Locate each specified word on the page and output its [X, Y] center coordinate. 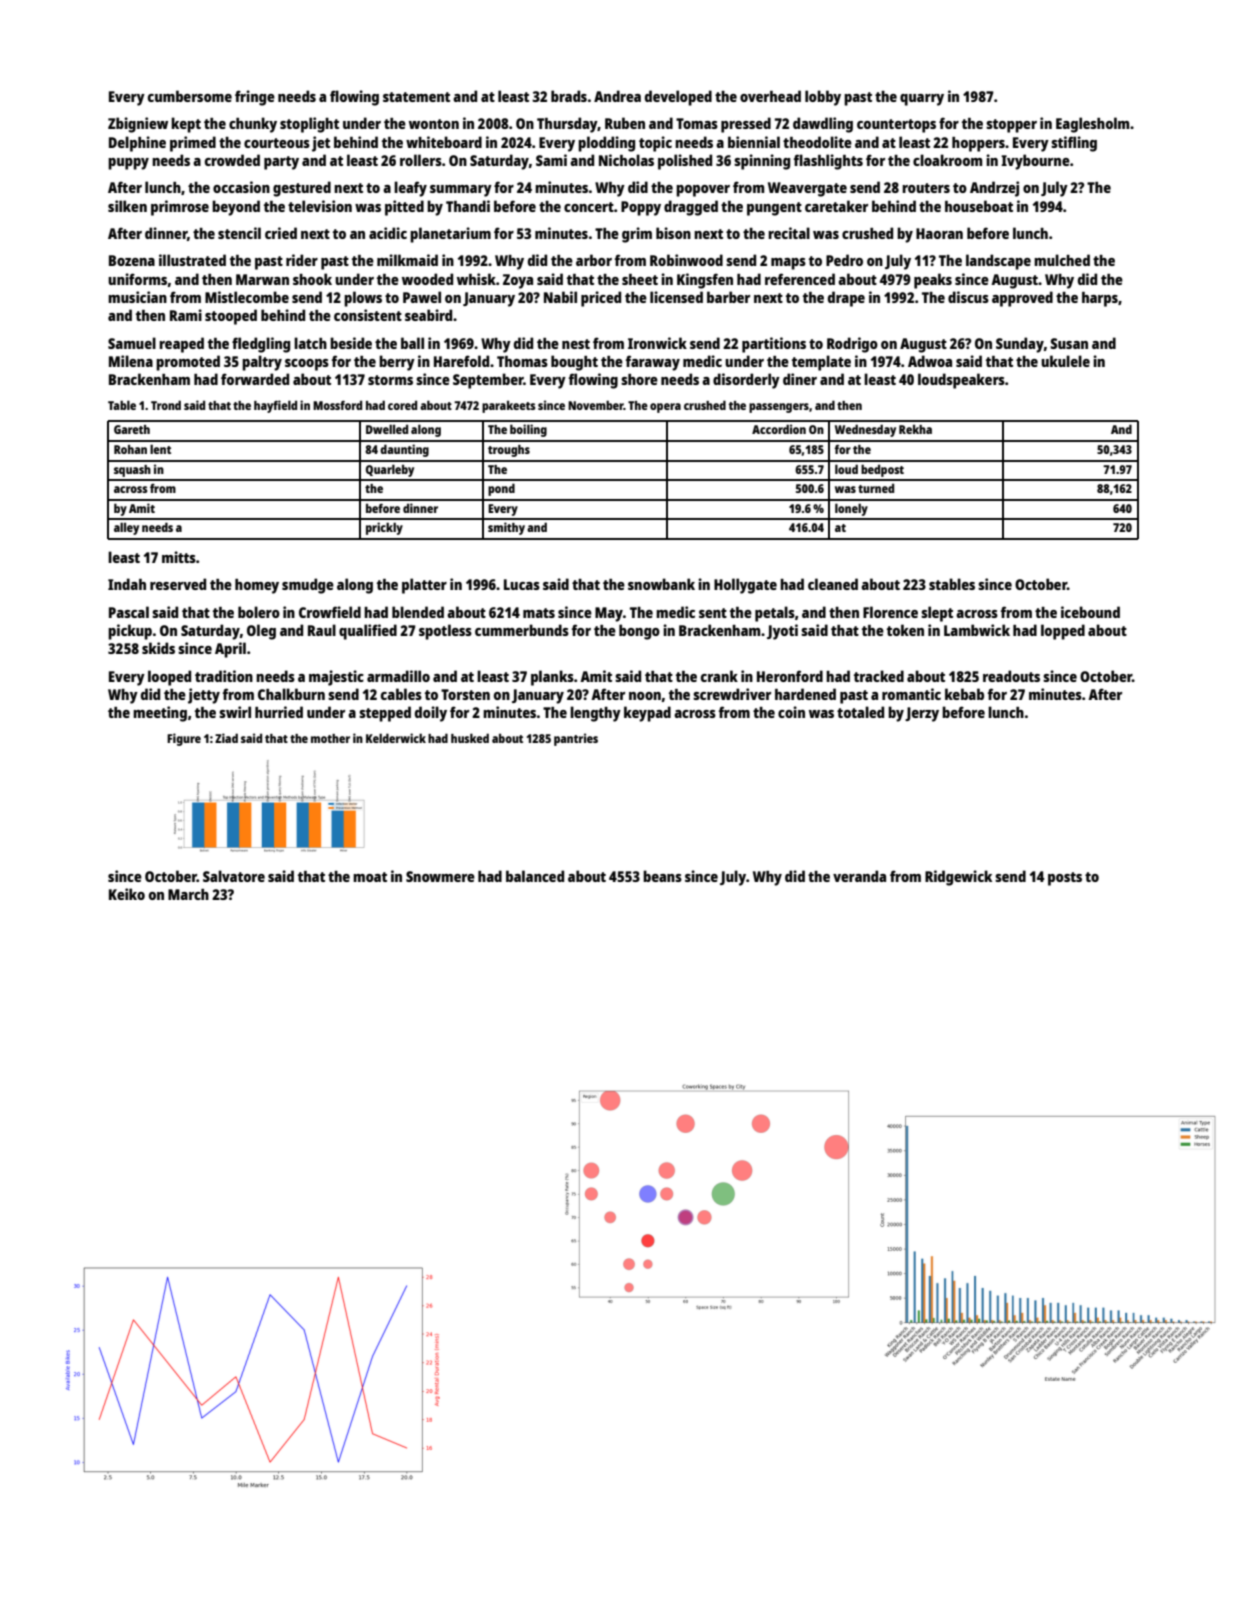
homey [257, 586]
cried [281, 233]
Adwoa [930, 361]
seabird [428, 315]
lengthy [595, 714]
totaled [860, 712]
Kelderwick [396, 738]
